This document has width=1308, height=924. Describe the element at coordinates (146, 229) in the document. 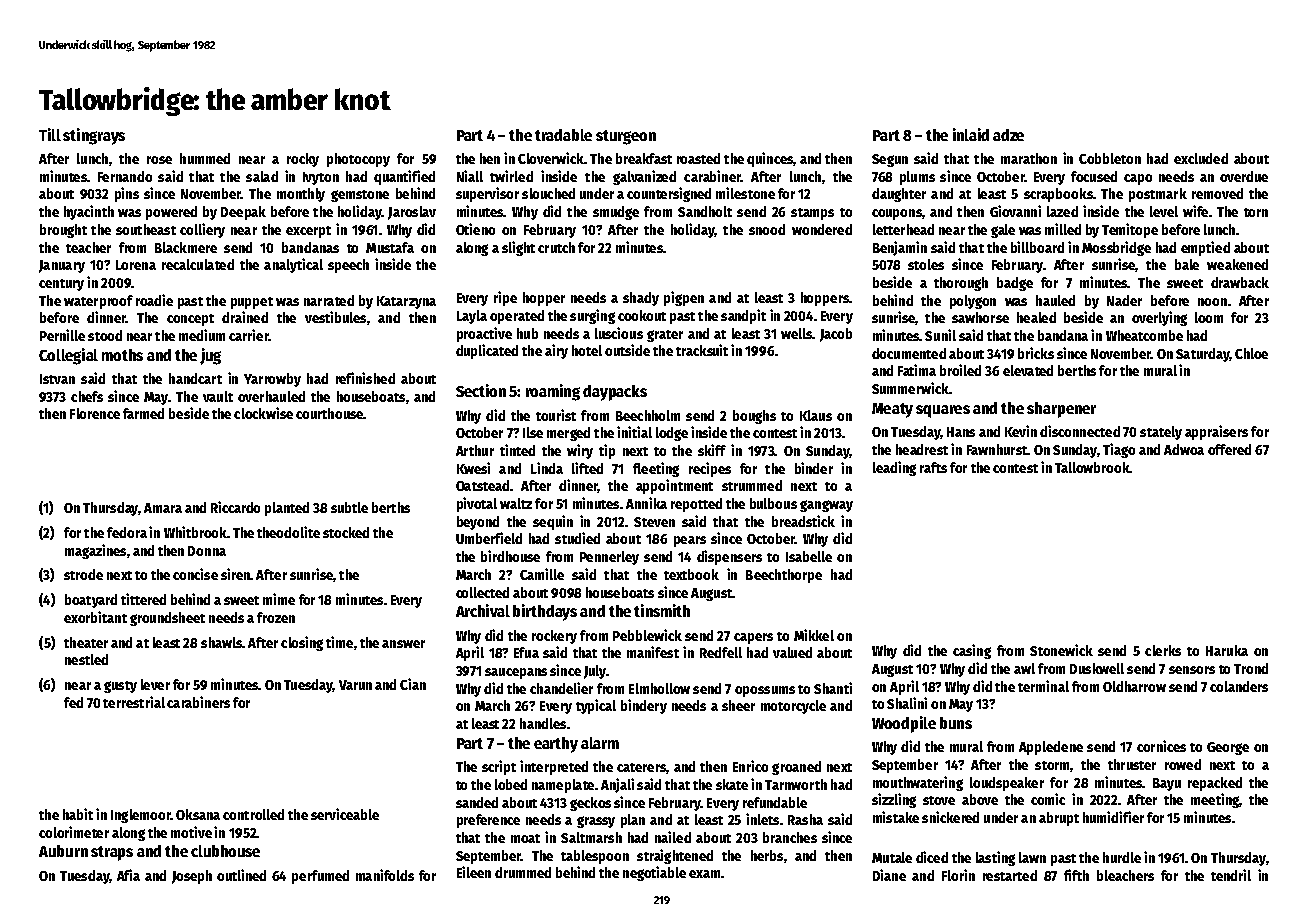

I see `southeast` at that location.
